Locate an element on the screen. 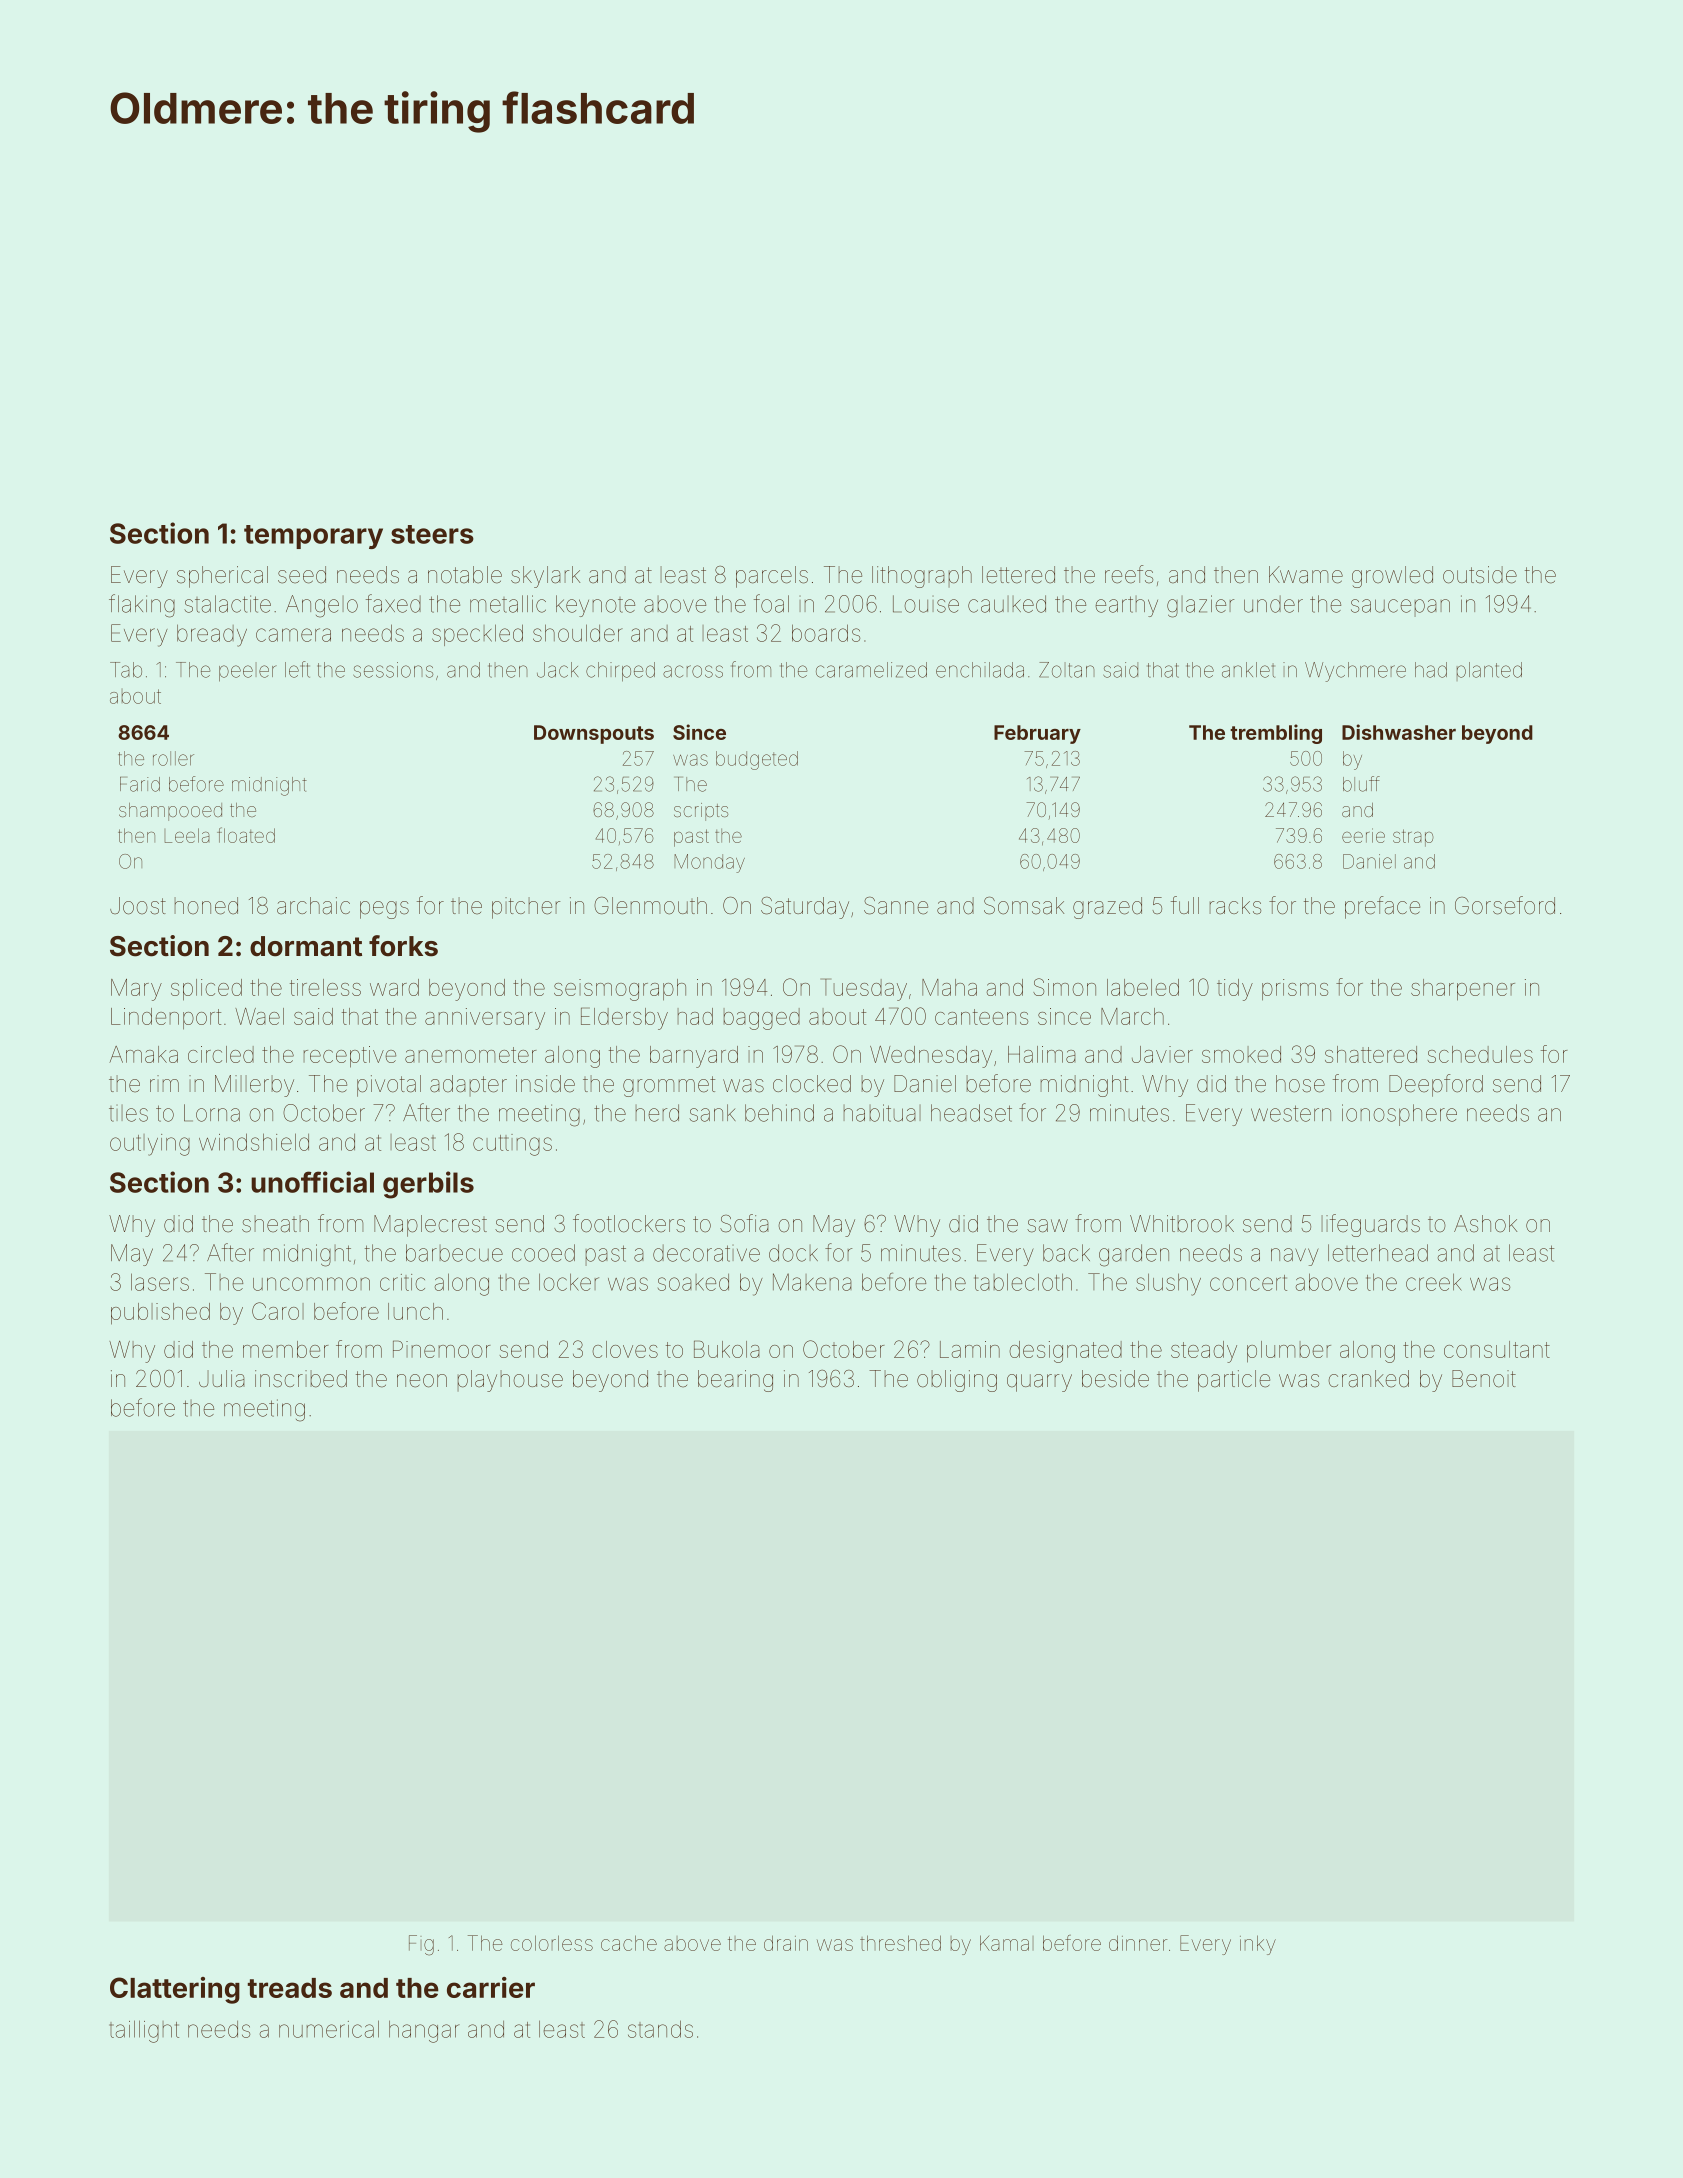 This screenshot has width=1683, height=2178. Ashok is located at coordinates (1485, 1224).
